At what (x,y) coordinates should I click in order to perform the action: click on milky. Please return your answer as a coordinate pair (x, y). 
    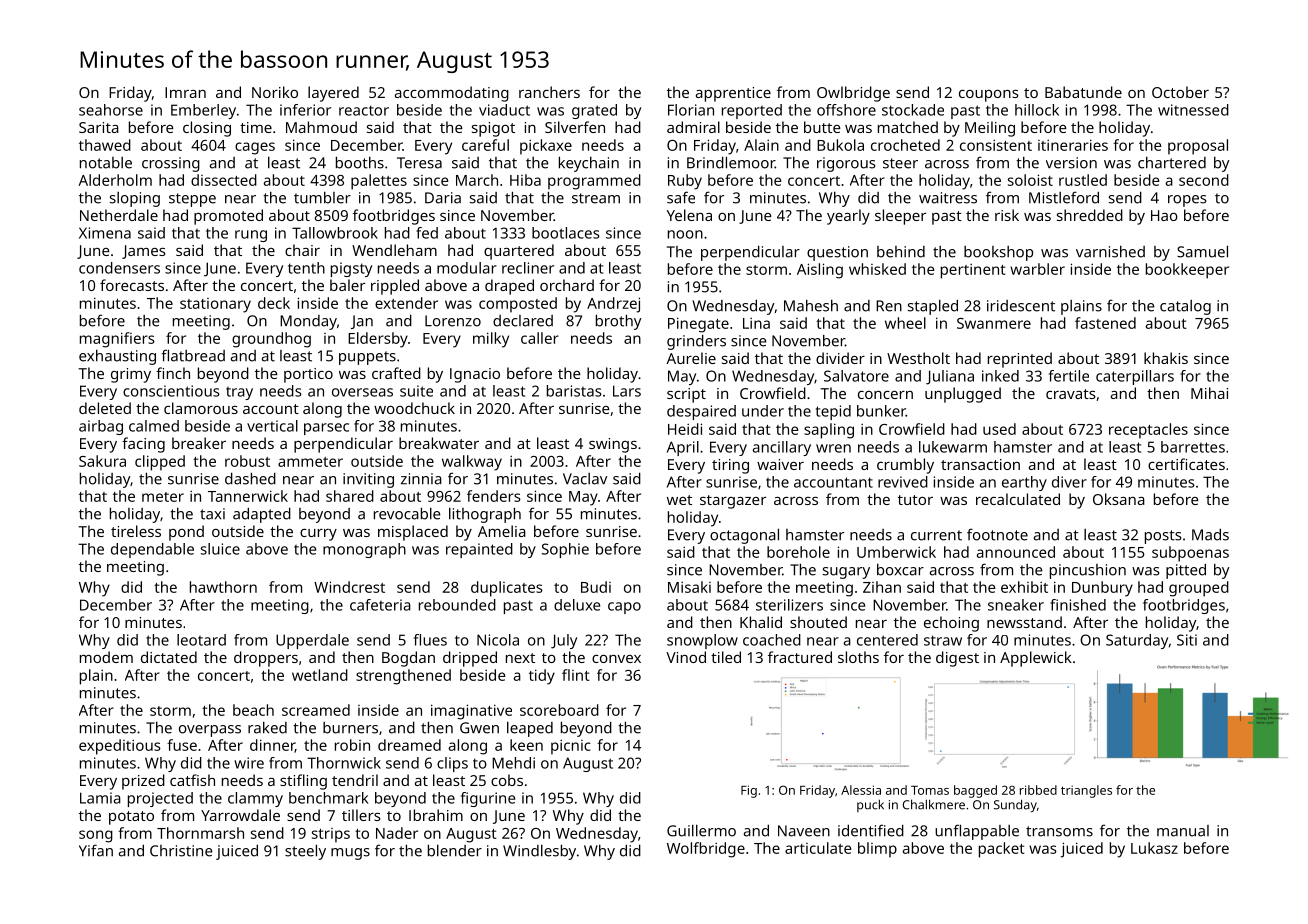
    Looking at the image, I should click on (491, 340).
